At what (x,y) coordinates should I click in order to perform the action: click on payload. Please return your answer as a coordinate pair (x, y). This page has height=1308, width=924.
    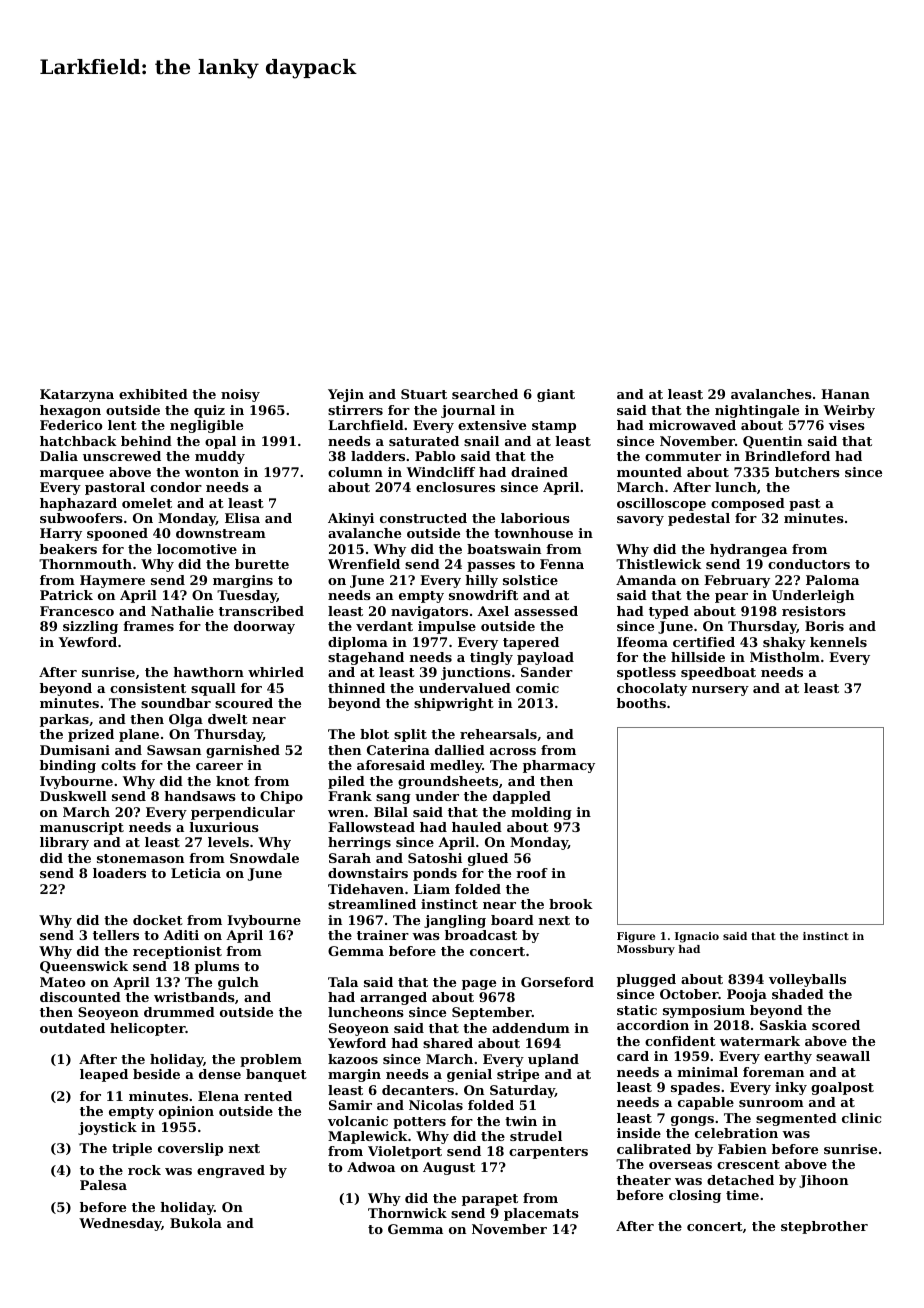
    Looking at the image, I should click on (545, 658).
